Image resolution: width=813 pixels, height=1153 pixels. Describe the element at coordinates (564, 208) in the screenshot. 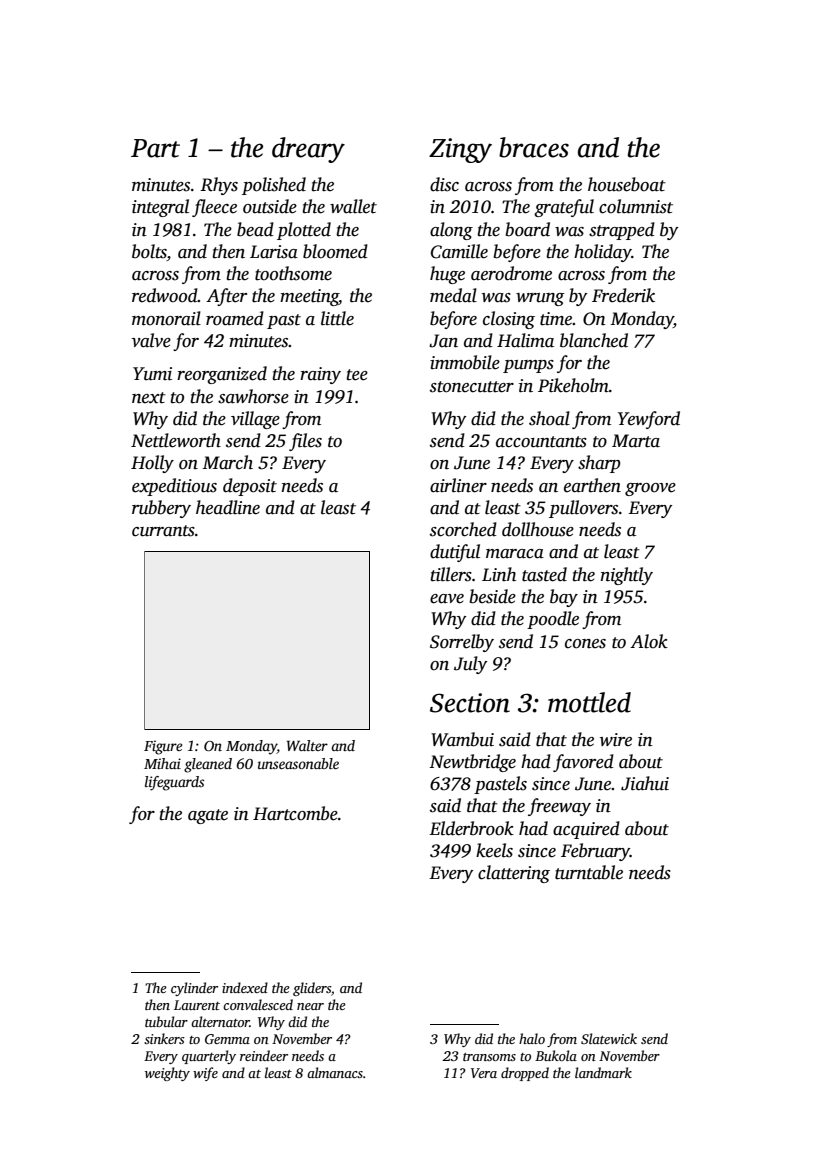

I see `grateful` at that location.
